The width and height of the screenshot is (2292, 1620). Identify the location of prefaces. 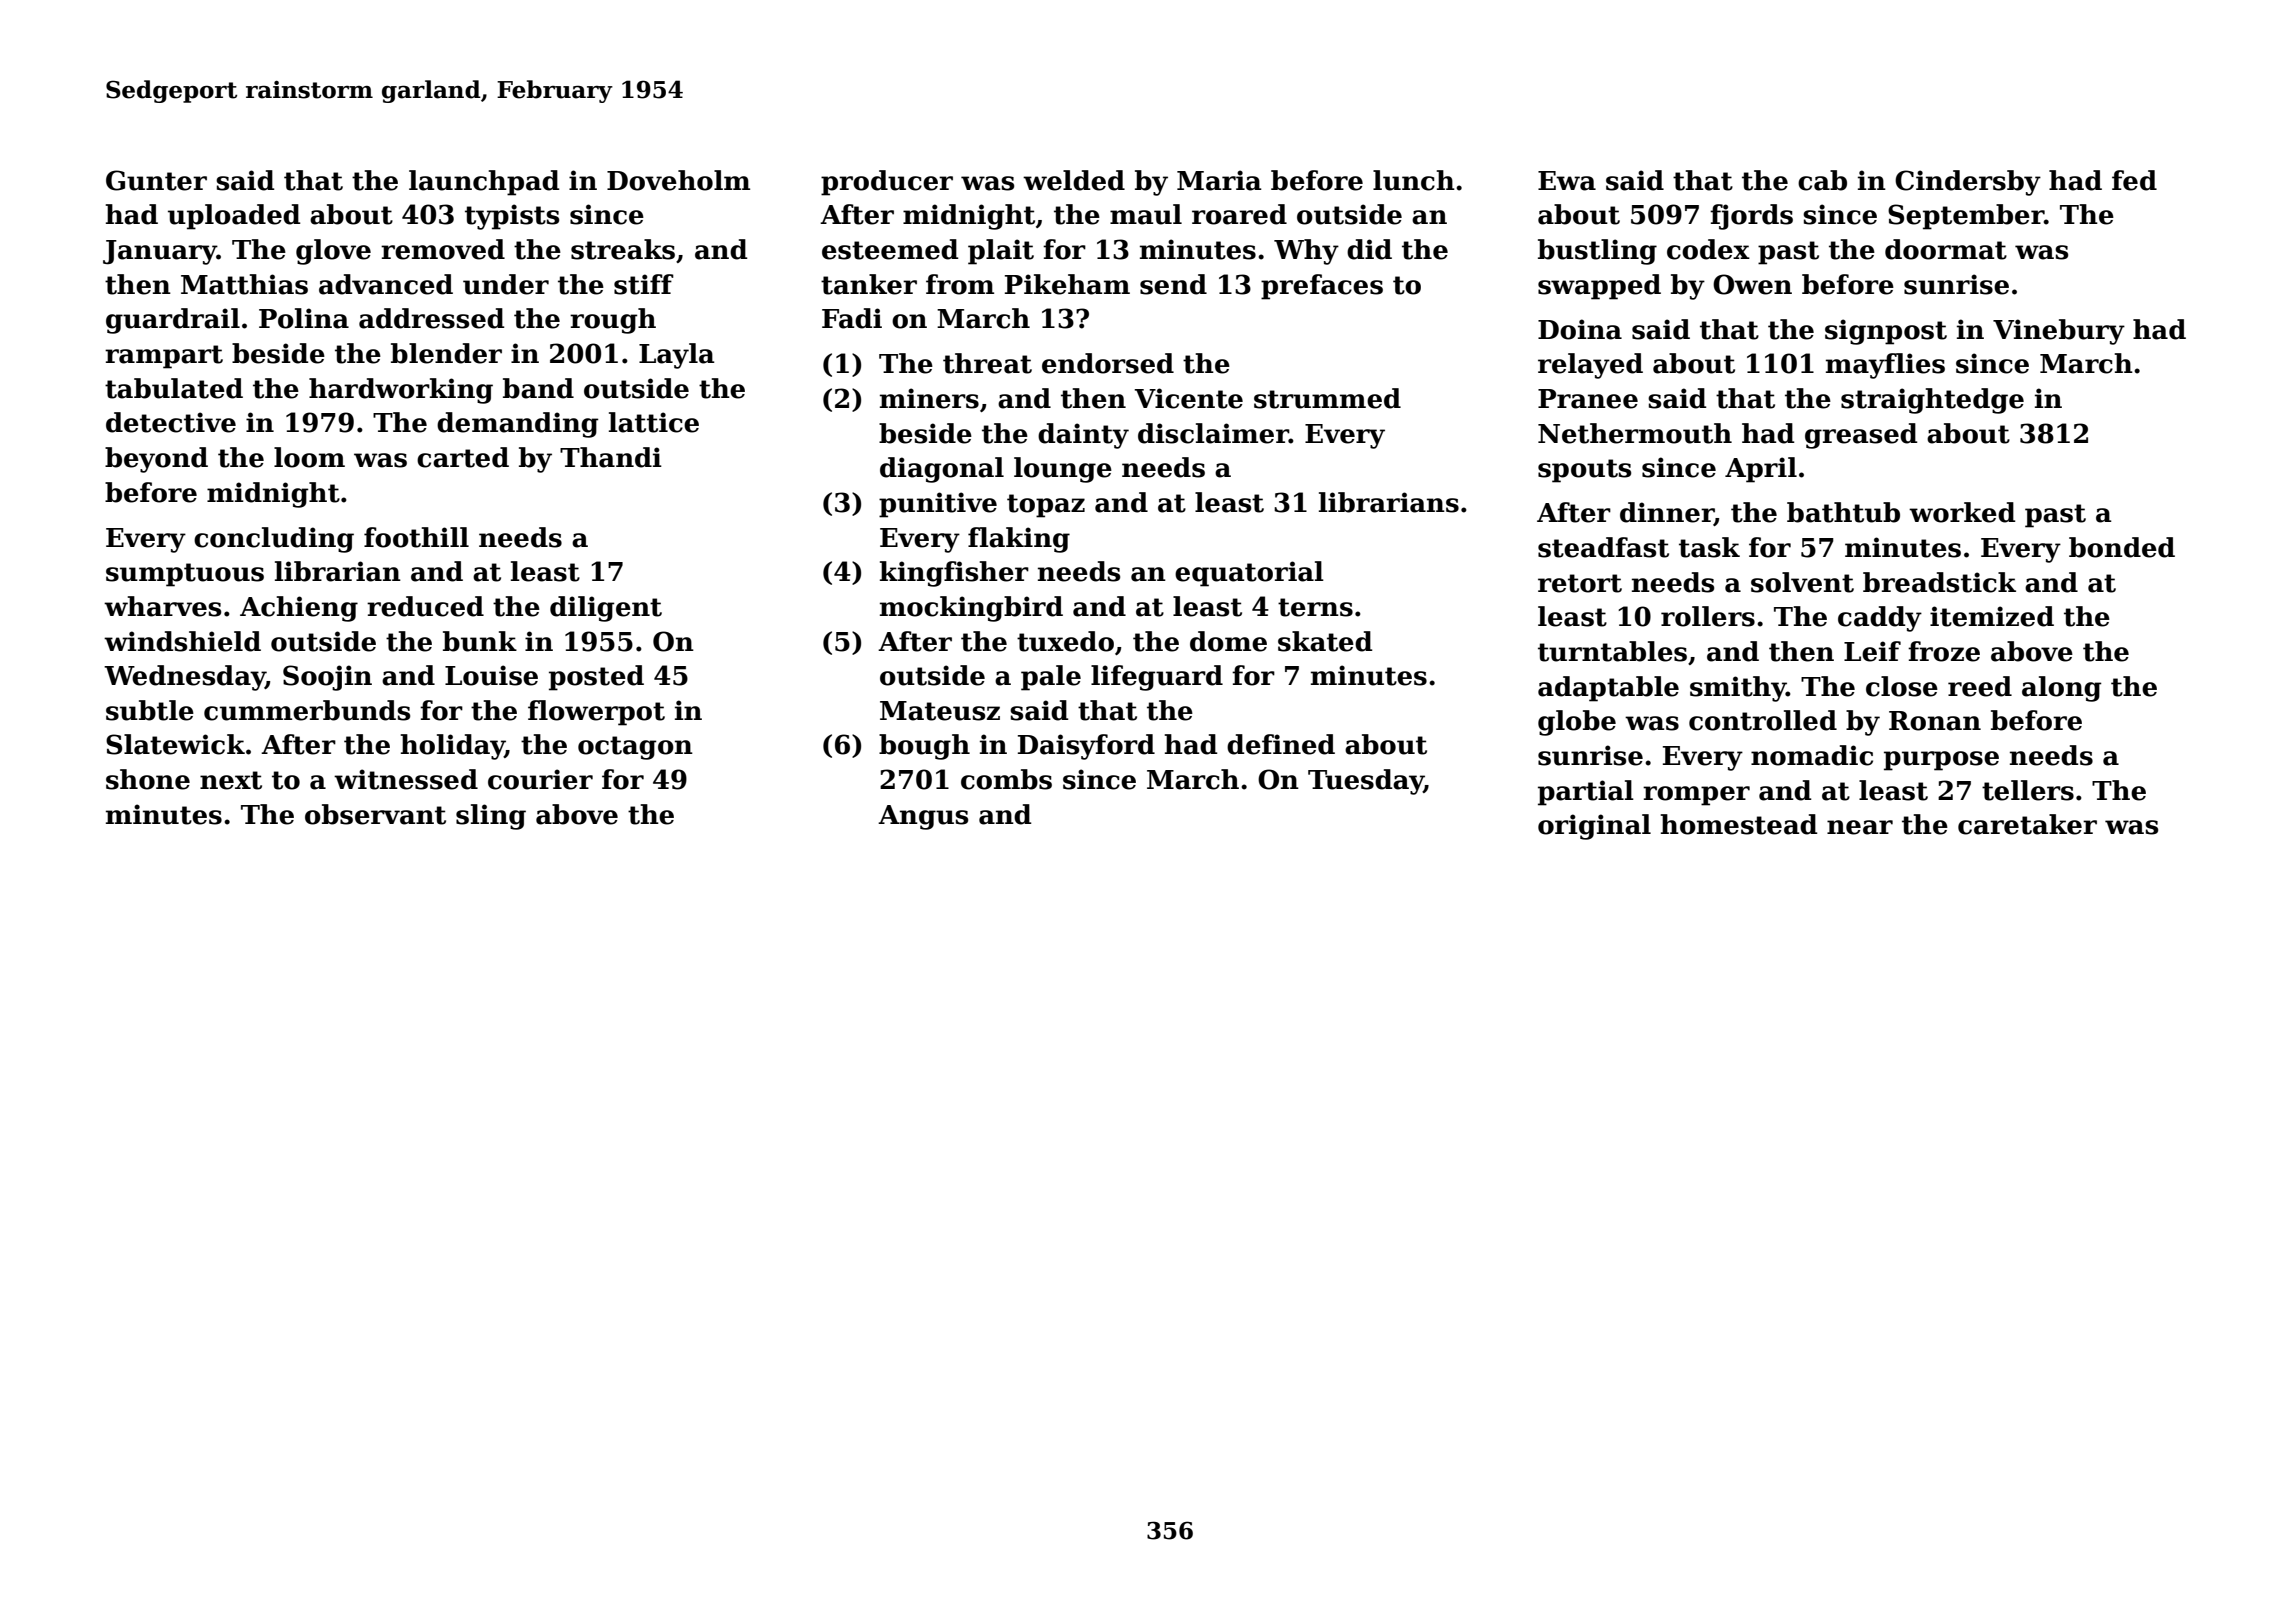
(1322, 287).
